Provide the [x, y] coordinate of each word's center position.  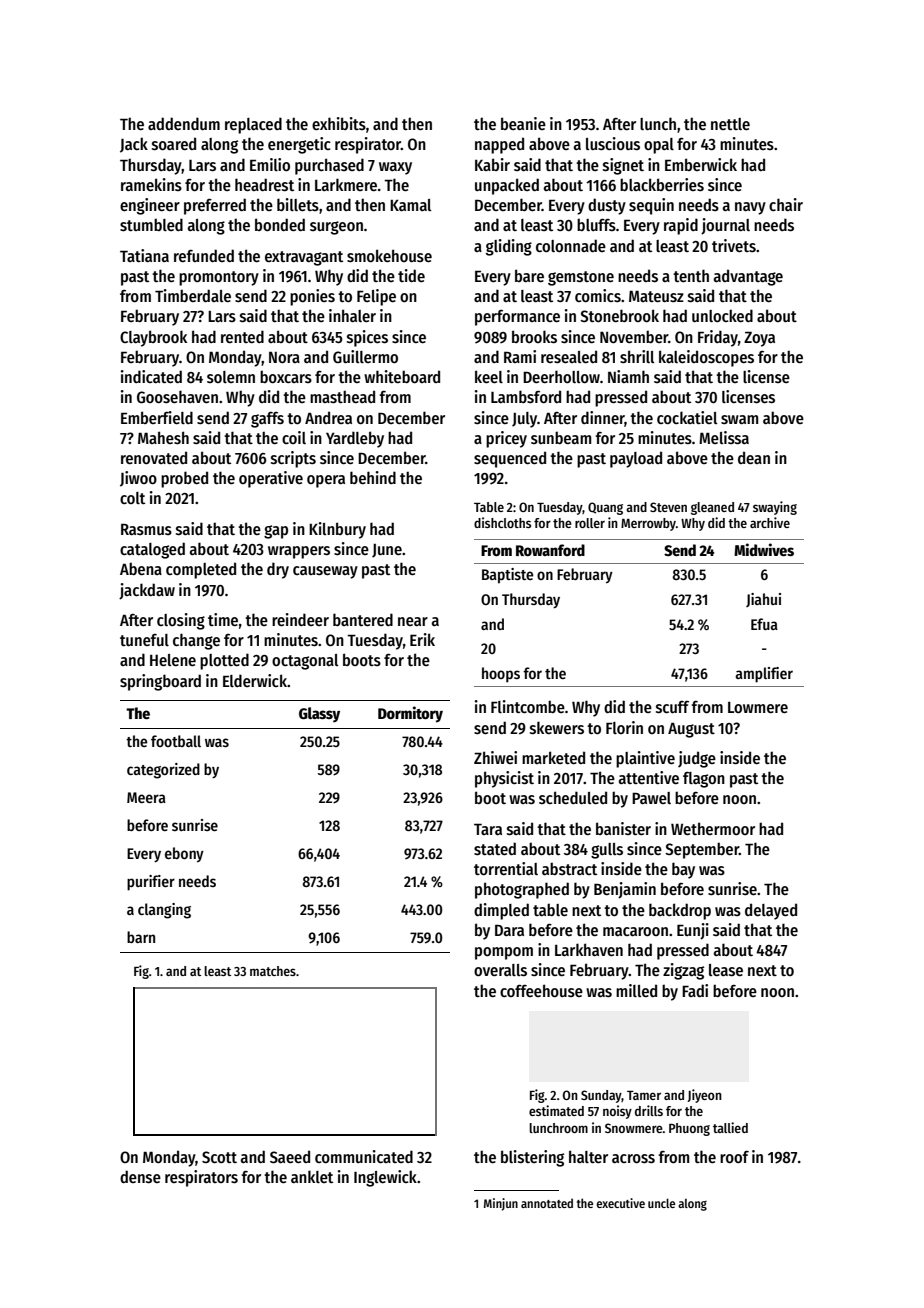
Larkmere [346, 184]
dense [140, 1177]
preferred [215, 206]
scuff [672, 707]
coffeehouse [541, 990]
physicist [504, 779]
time [223, 619]
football [176, 741]
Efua [764, 624]
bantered [363, 619]
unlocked [722, 315]
